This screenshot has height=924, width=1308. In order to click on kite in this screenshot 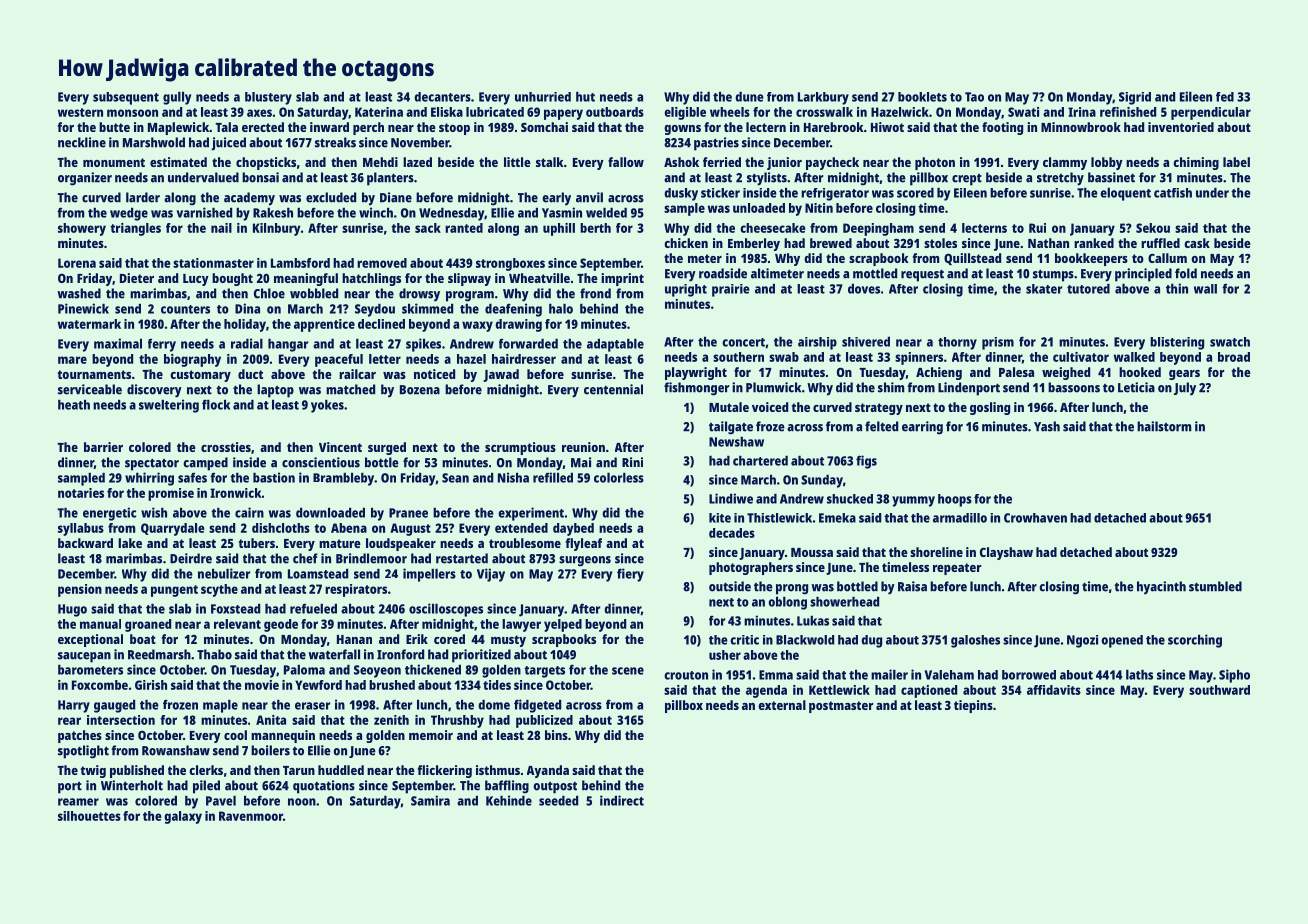, I will do `click(720, 518)`.
